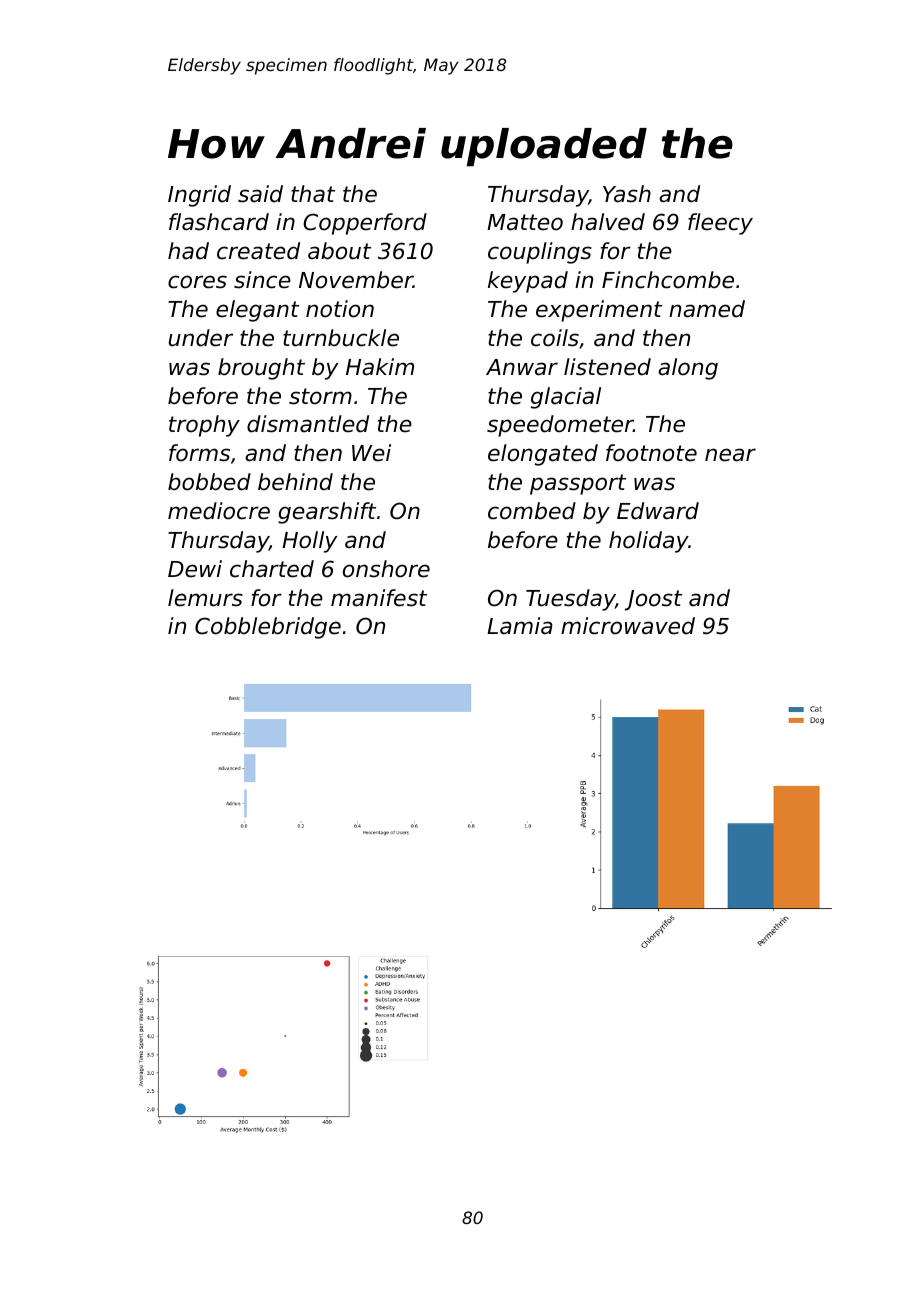 Image resolution: width=924 pixels, height=1311 pixels. Describe the element at coordinates (308, 424) in the document. I see `dismantled` at that location.
